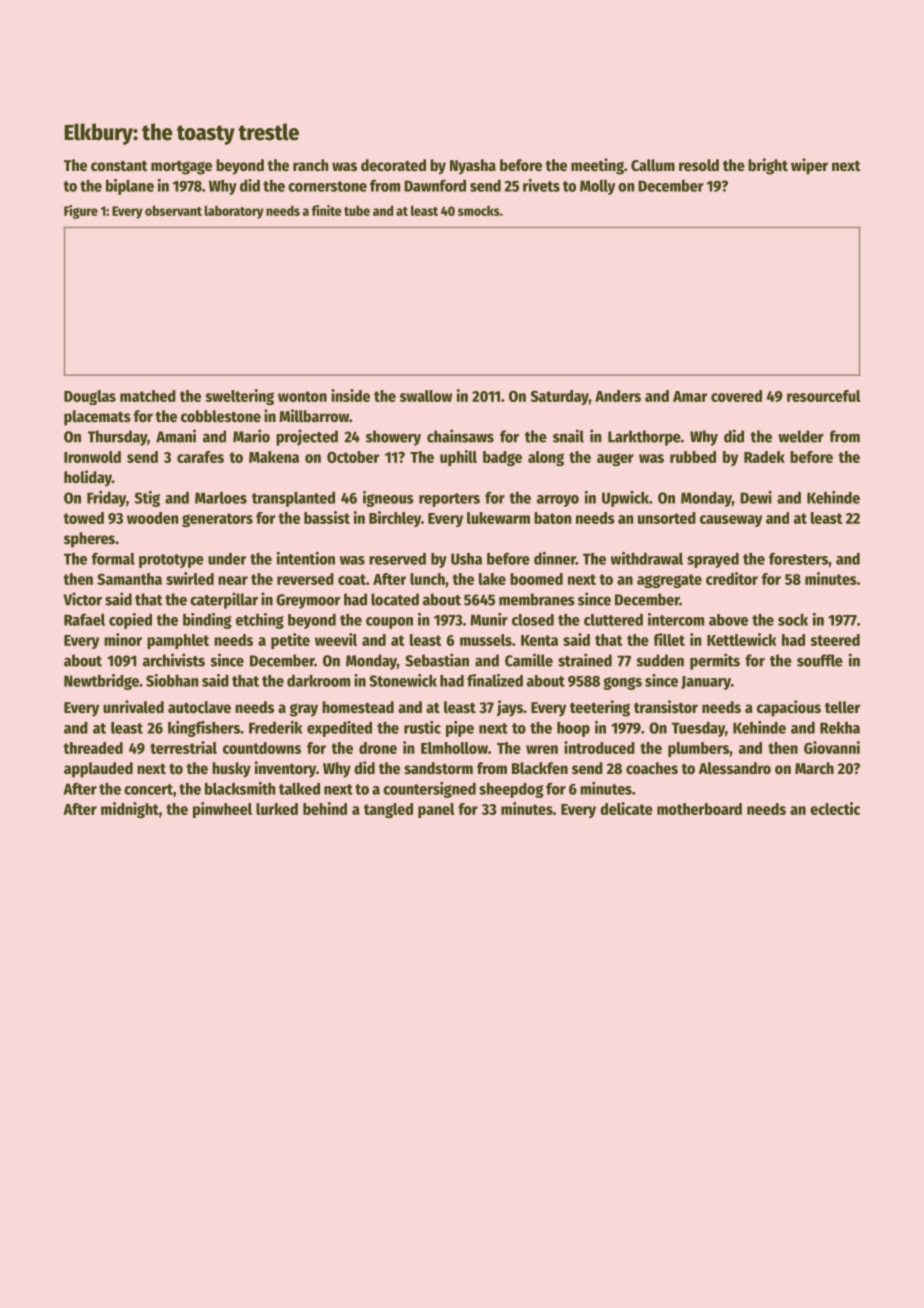  I want to click on Amar, so click(690, 396).
